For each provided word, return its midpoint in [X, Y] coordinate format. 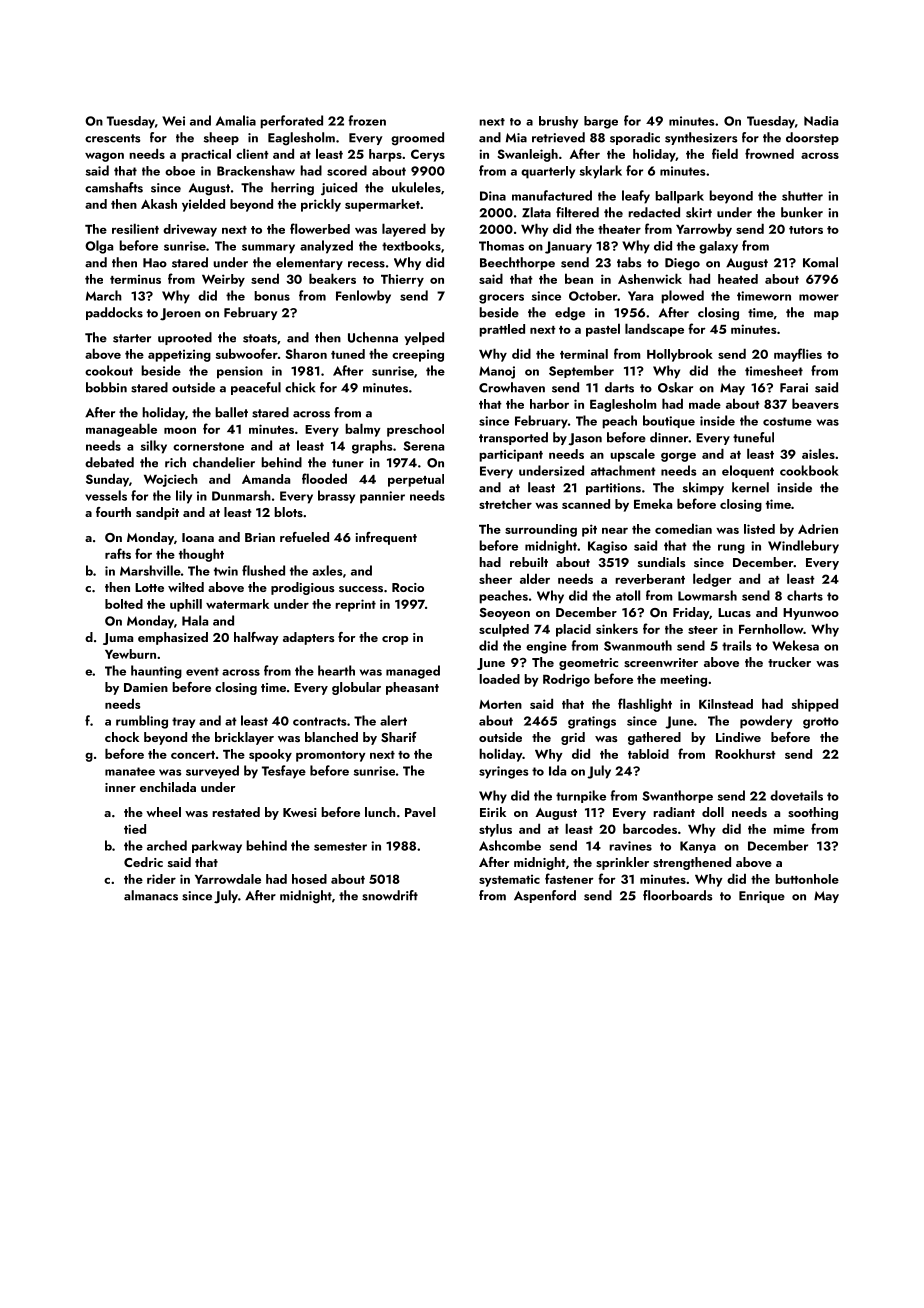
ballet [231, 412]
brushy [558, 122]
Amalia [236, 120]
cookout [109, 370]
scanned [586, 504]
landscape [654, 330]
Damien [146, 687]
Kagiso [607, 547]
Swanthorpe [677, 796]
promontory [331, 756]
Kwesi [300, 812]
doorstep [812, 138]
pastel [603, 330]
